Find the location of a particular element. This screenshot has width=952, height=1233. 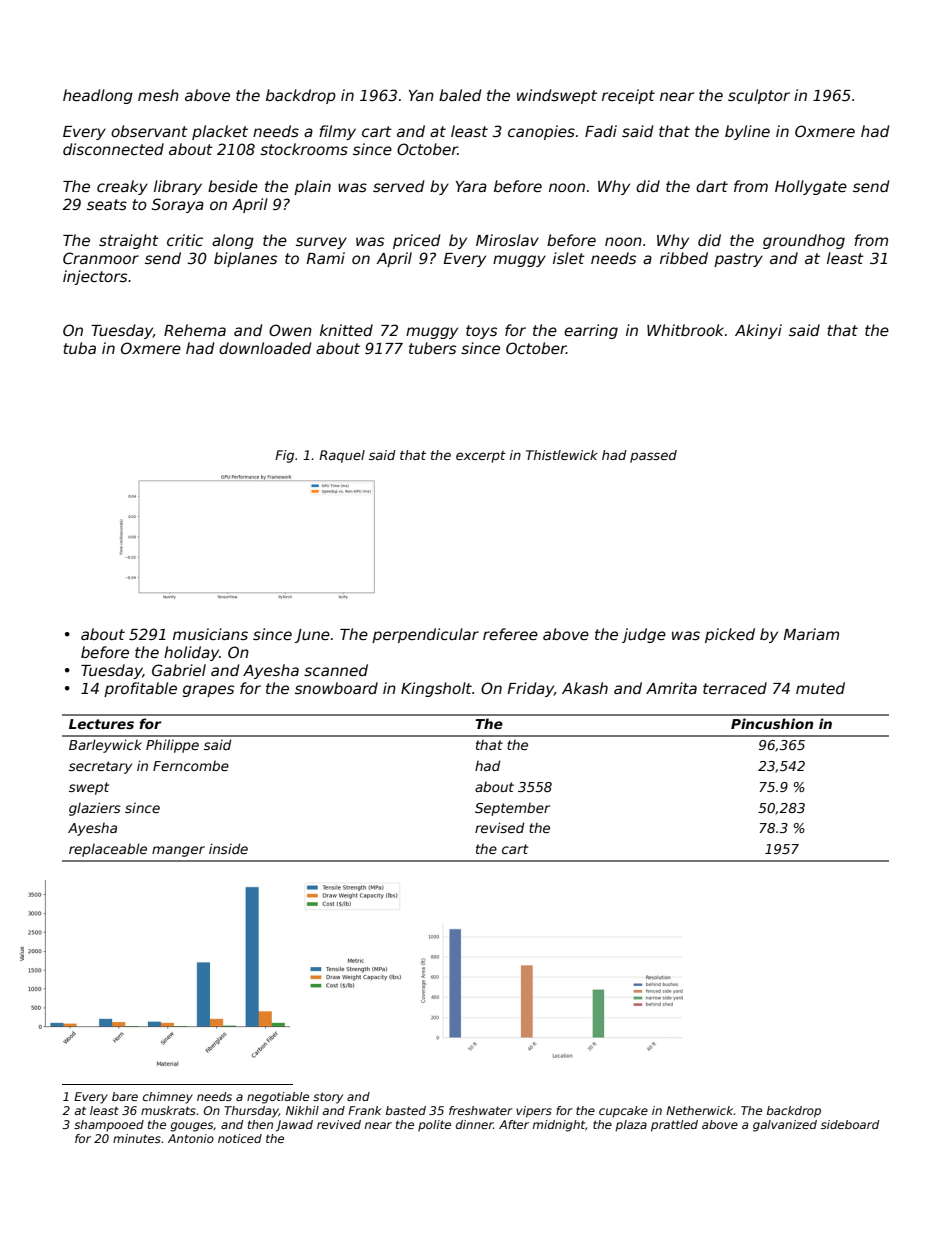

basted is located at coordinates (406, 1110).
